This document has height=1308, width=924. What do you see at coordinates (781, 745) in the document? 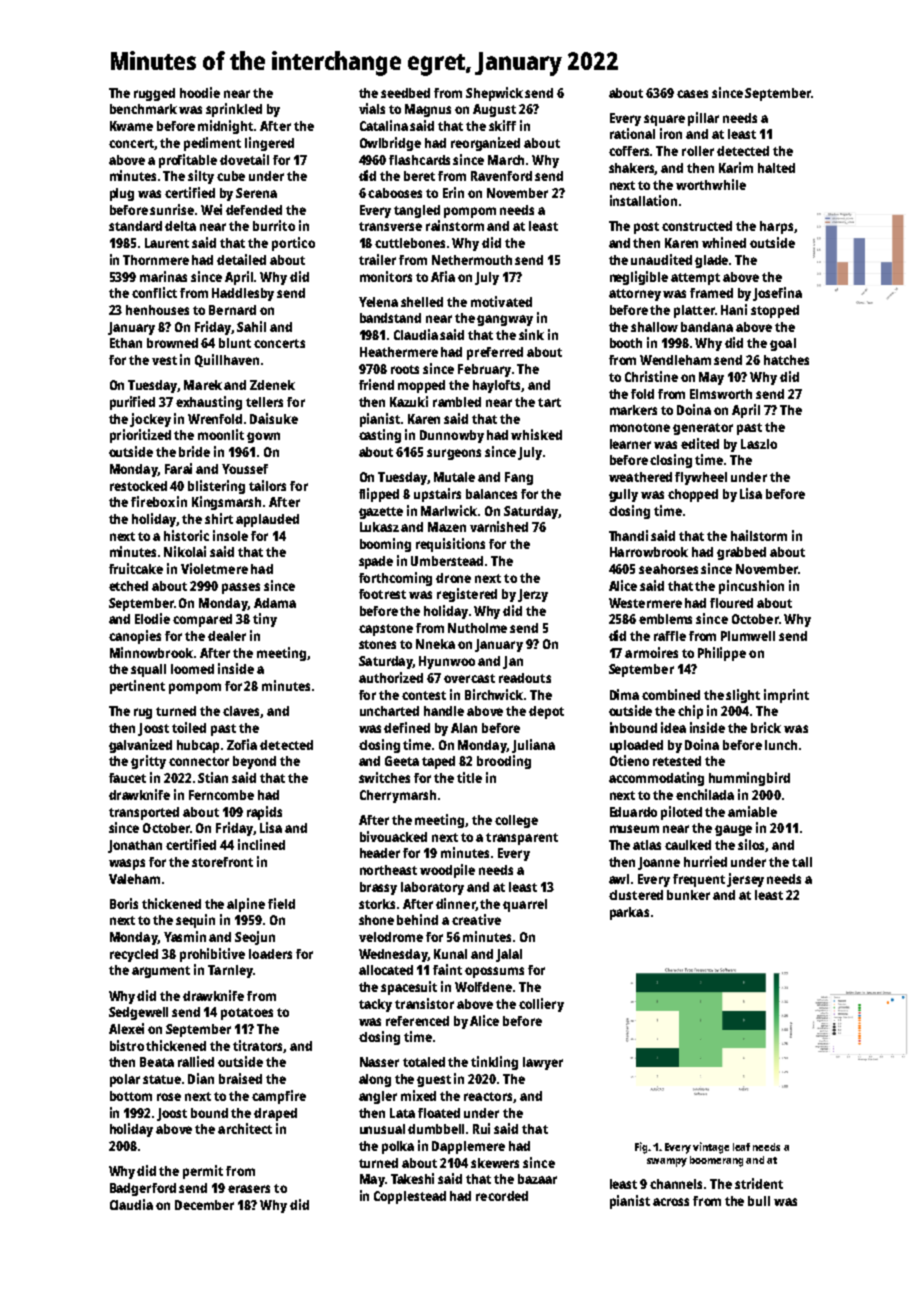
I see `lunch` at bounding box center [781, 745].
